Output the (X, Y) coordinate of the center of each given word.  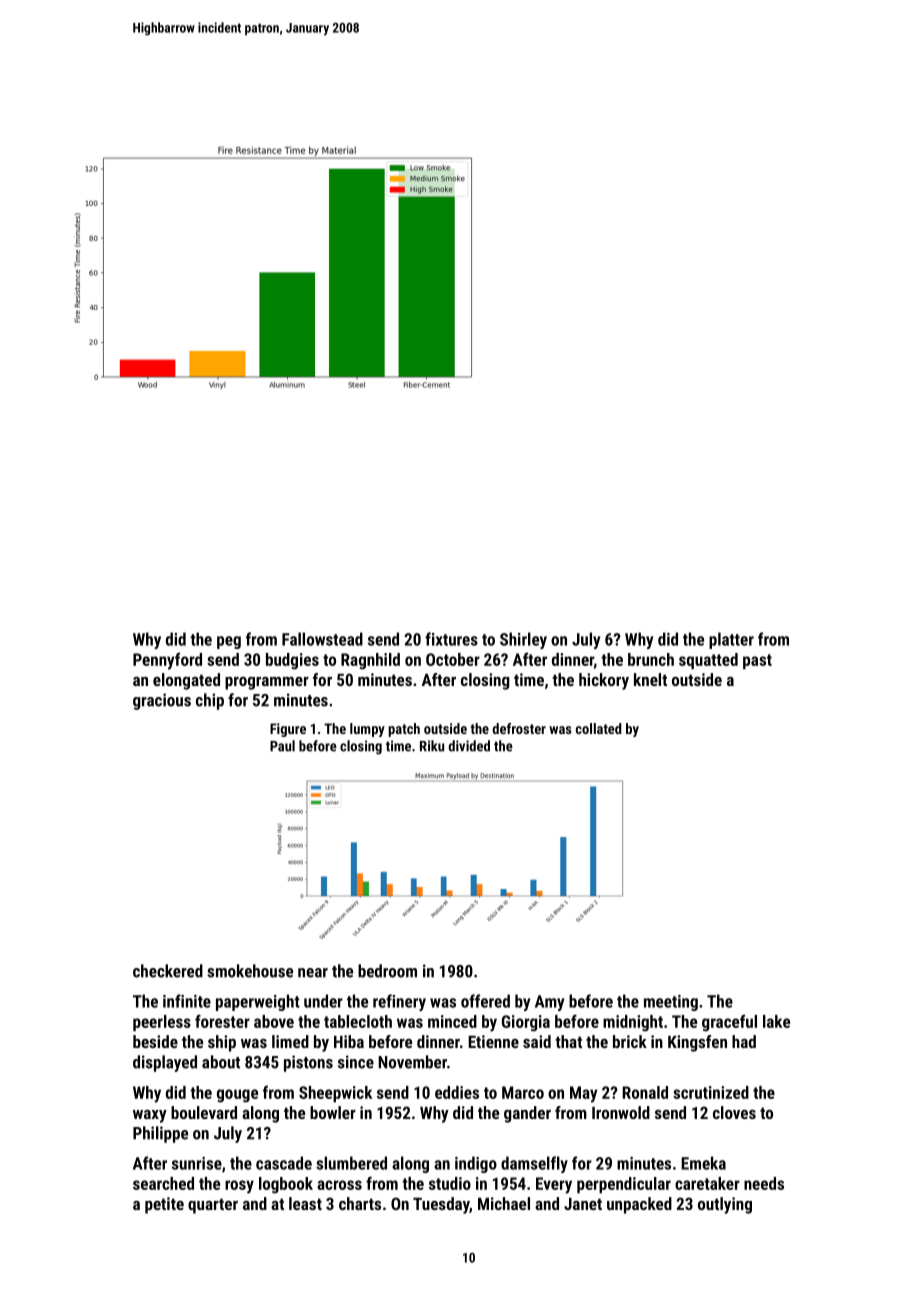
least (305, 1203)
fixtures (451, 639)
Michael (504, 1203)
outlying (725, 1205)
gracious (162, 701)
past (757, 661)
